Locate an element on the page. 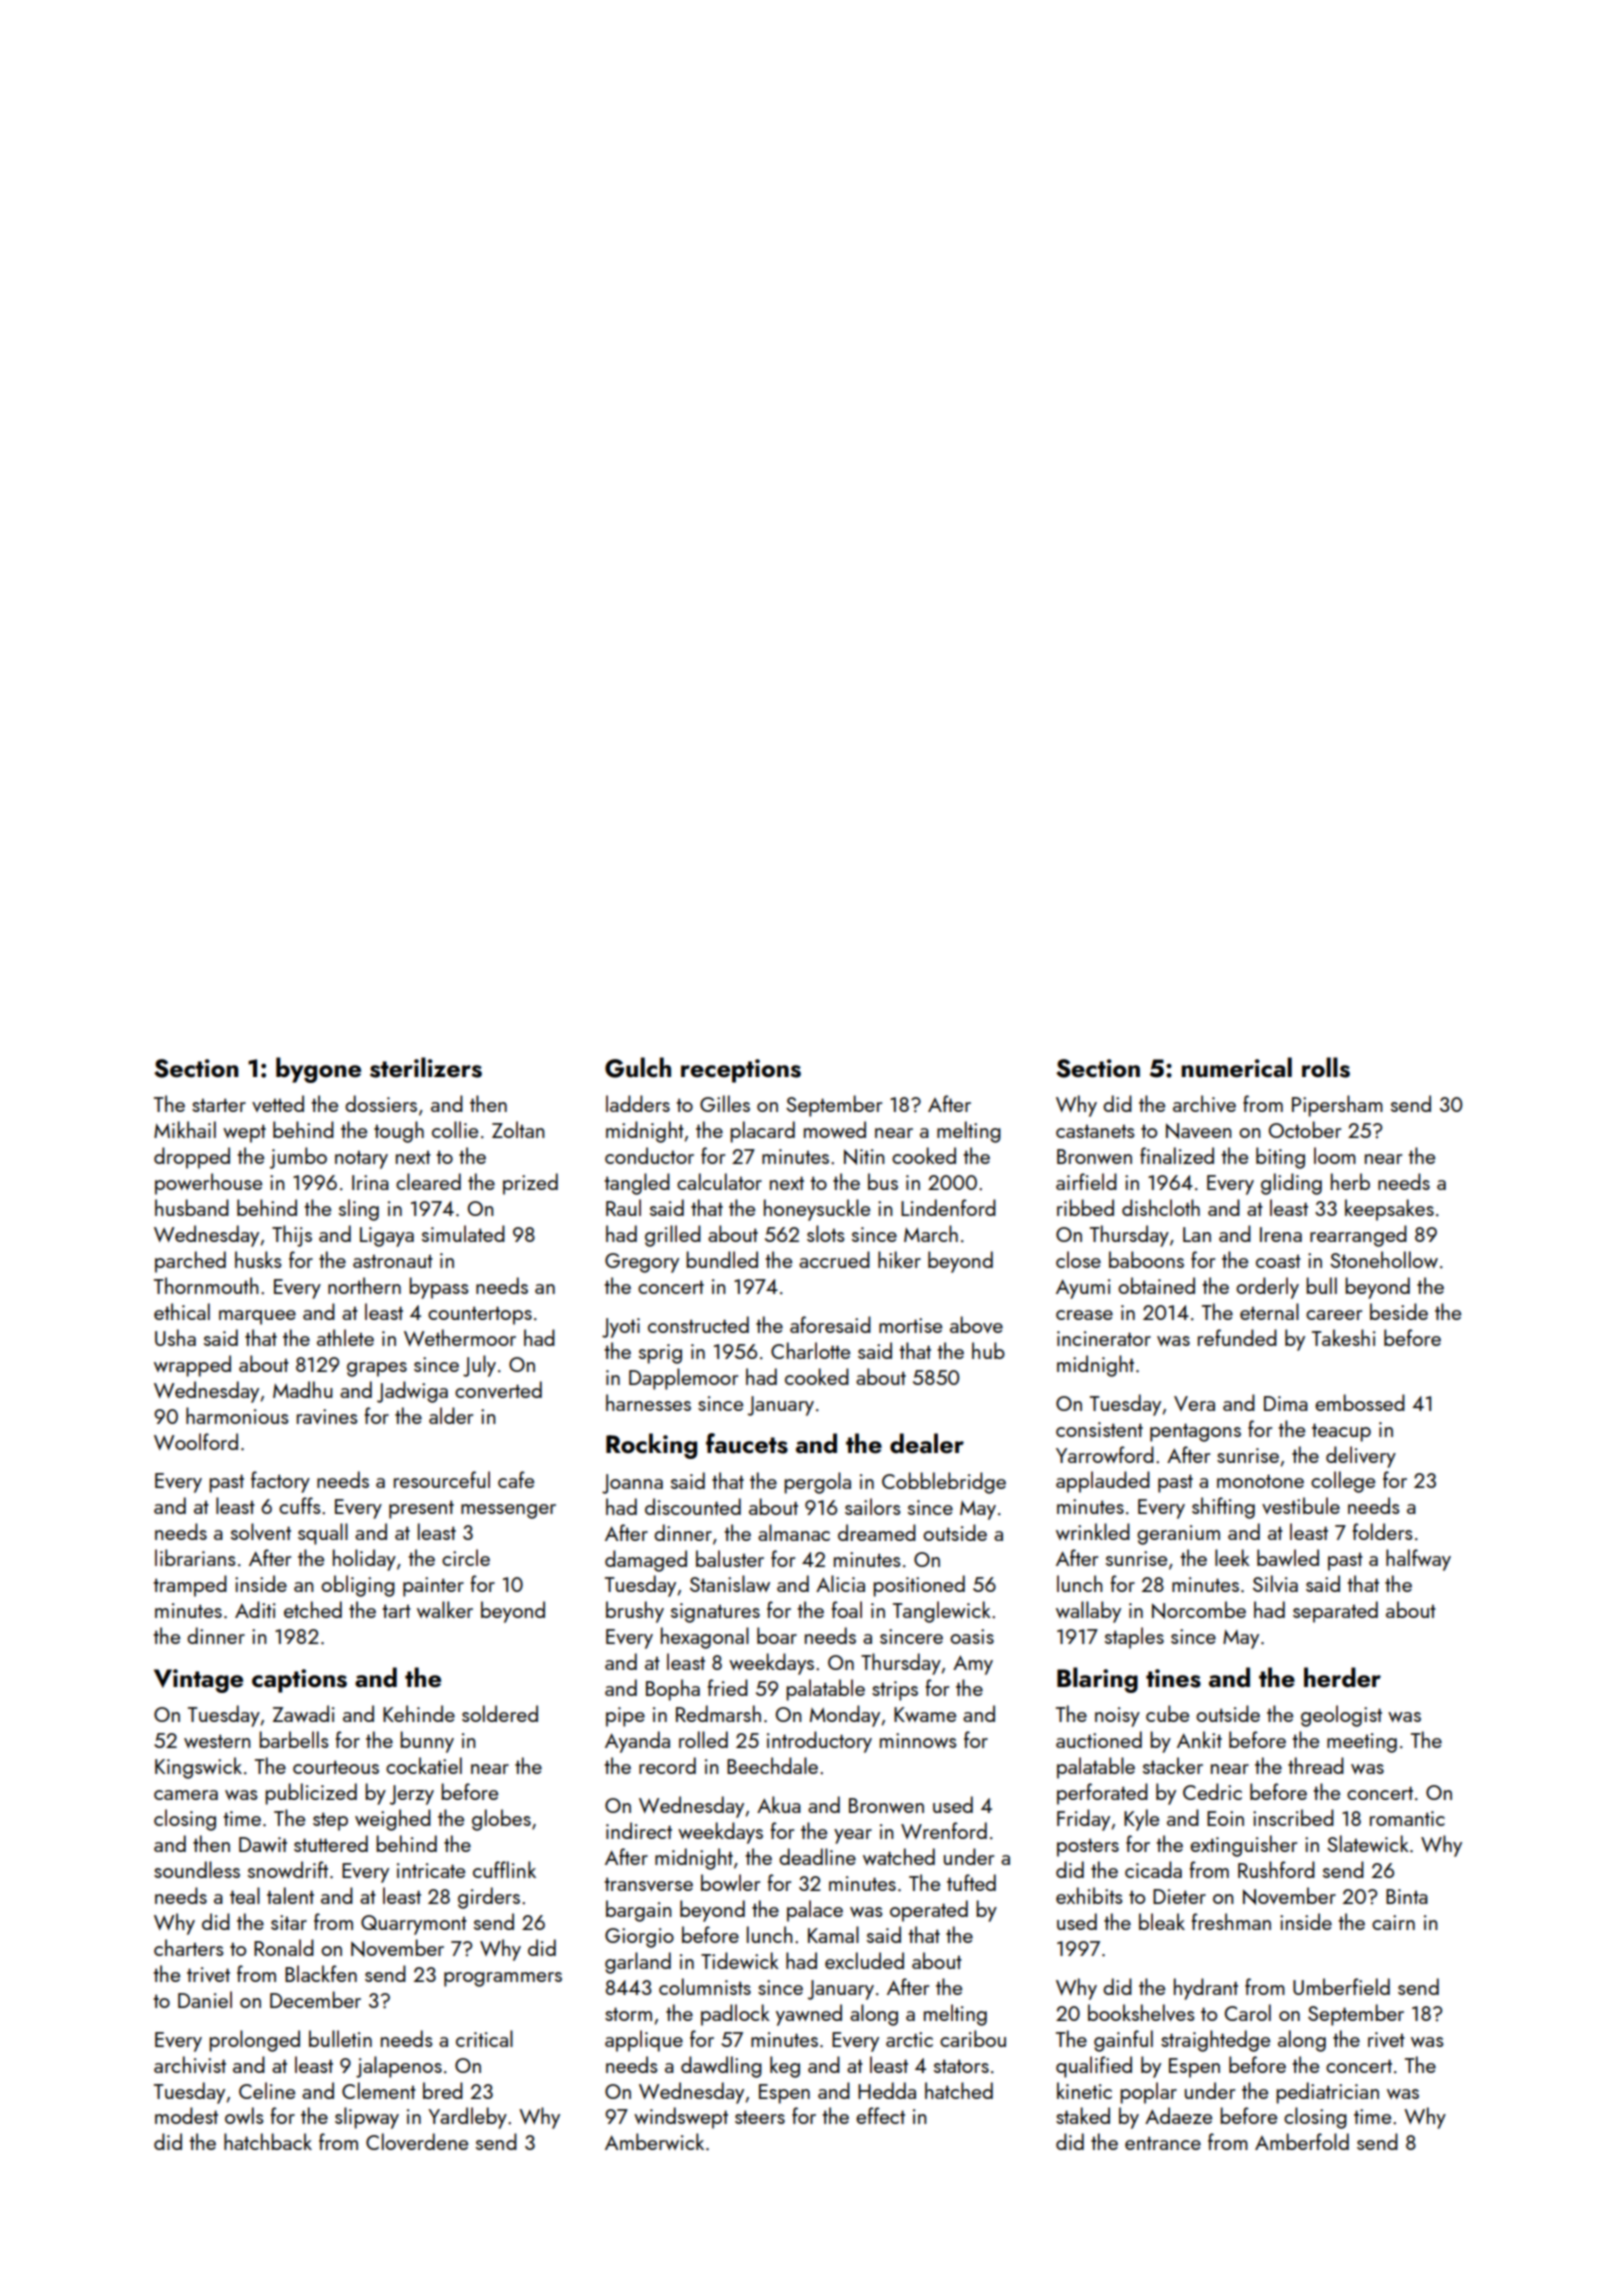 This document has height=2292, width=1620. entrance is located at coordinates (1163, 2143).
